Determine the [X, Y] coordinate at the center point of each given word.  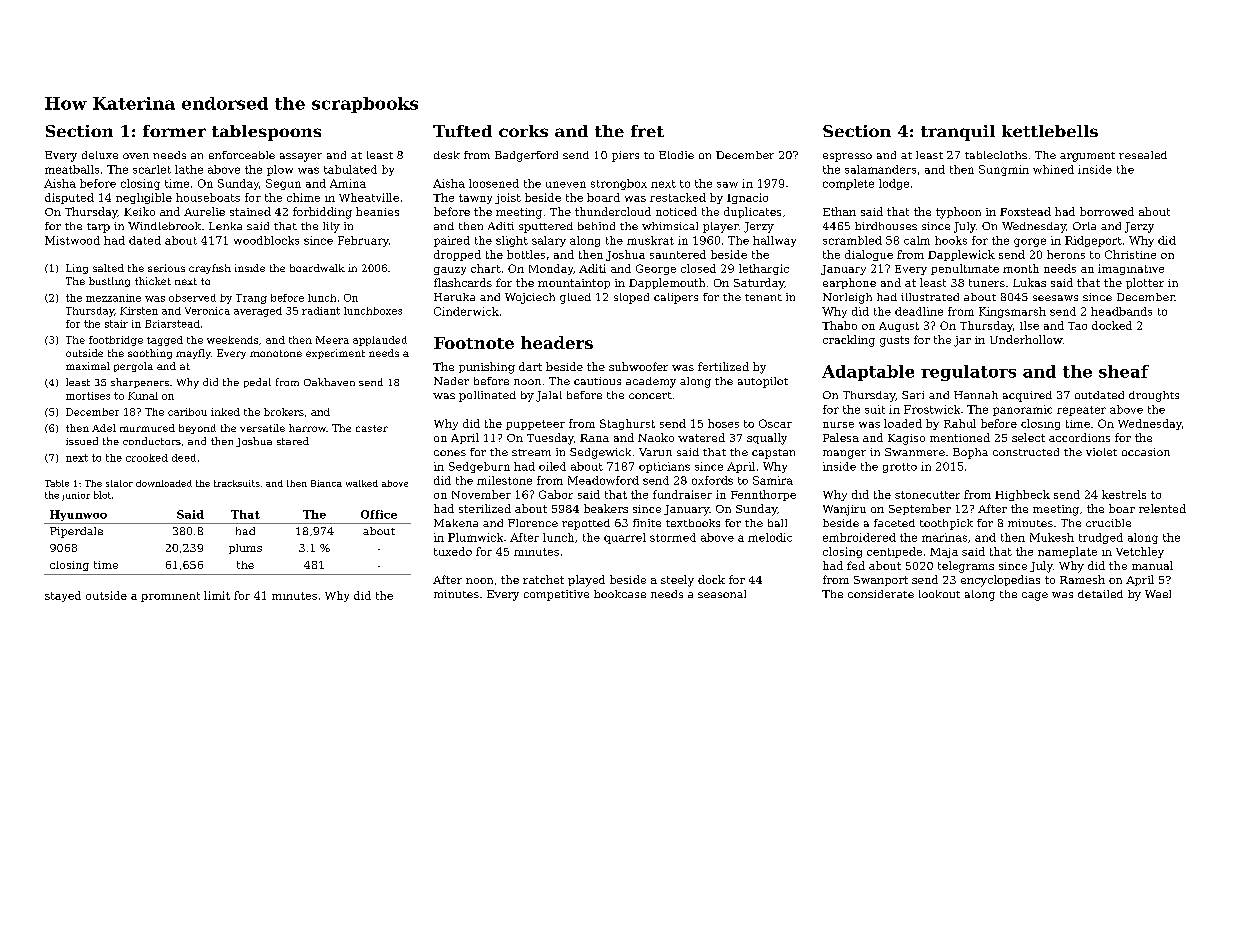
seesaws [1055, 298]
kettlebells [1050, 131]
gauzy [450, 271]
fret [647, 131]
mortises [88, 396]
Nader [451, 381]
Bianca [326, 483]
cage [1035, 596]
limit [217, 595]
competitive [556, 595]
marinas [944, 537]
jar [962, 341]
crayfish [210, 269]
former [174, 131]
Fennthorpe [763, 495]
